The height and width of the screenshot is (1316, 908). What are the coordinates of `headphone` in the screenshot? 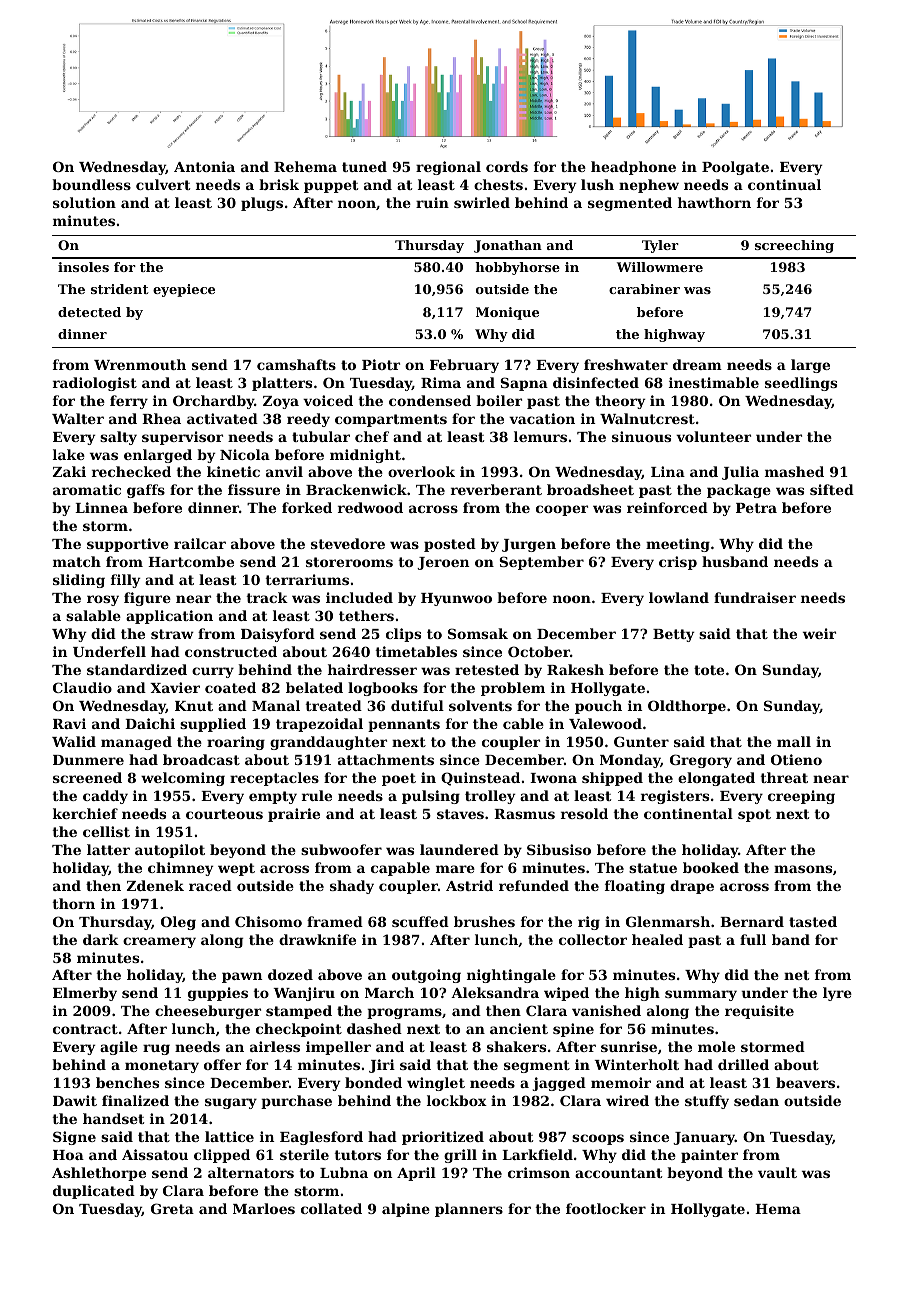 It's located at (633, 168).
